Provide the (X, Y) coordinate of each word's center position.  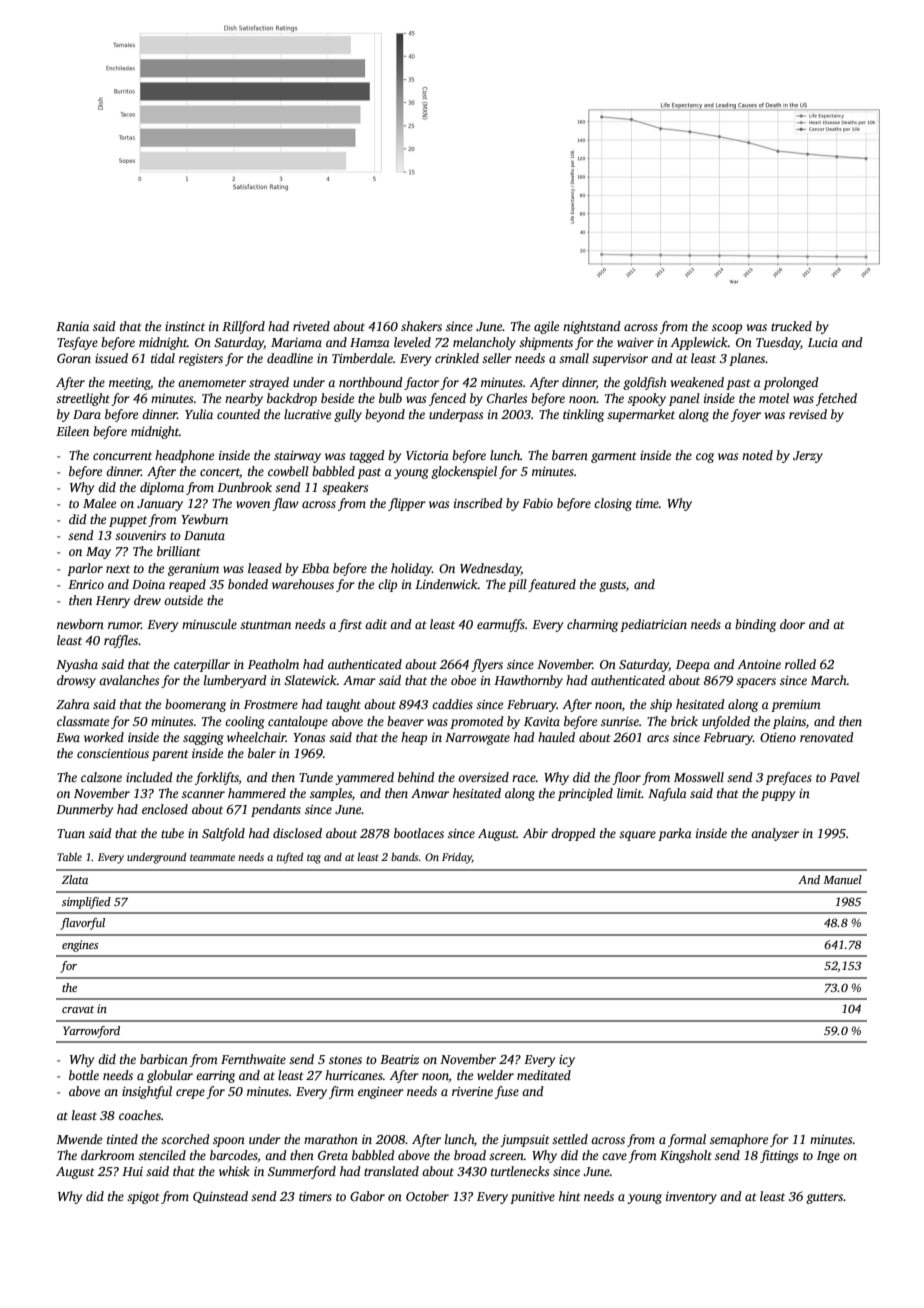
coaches (140, 1115)
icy (567, 1061)
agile (546, 327)
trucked (791, 326)
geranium (193, 570)
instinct (185, 326)
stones (345, 1060)
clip (387, 585)
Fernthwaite (253, 1059)
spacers (756, 683)
